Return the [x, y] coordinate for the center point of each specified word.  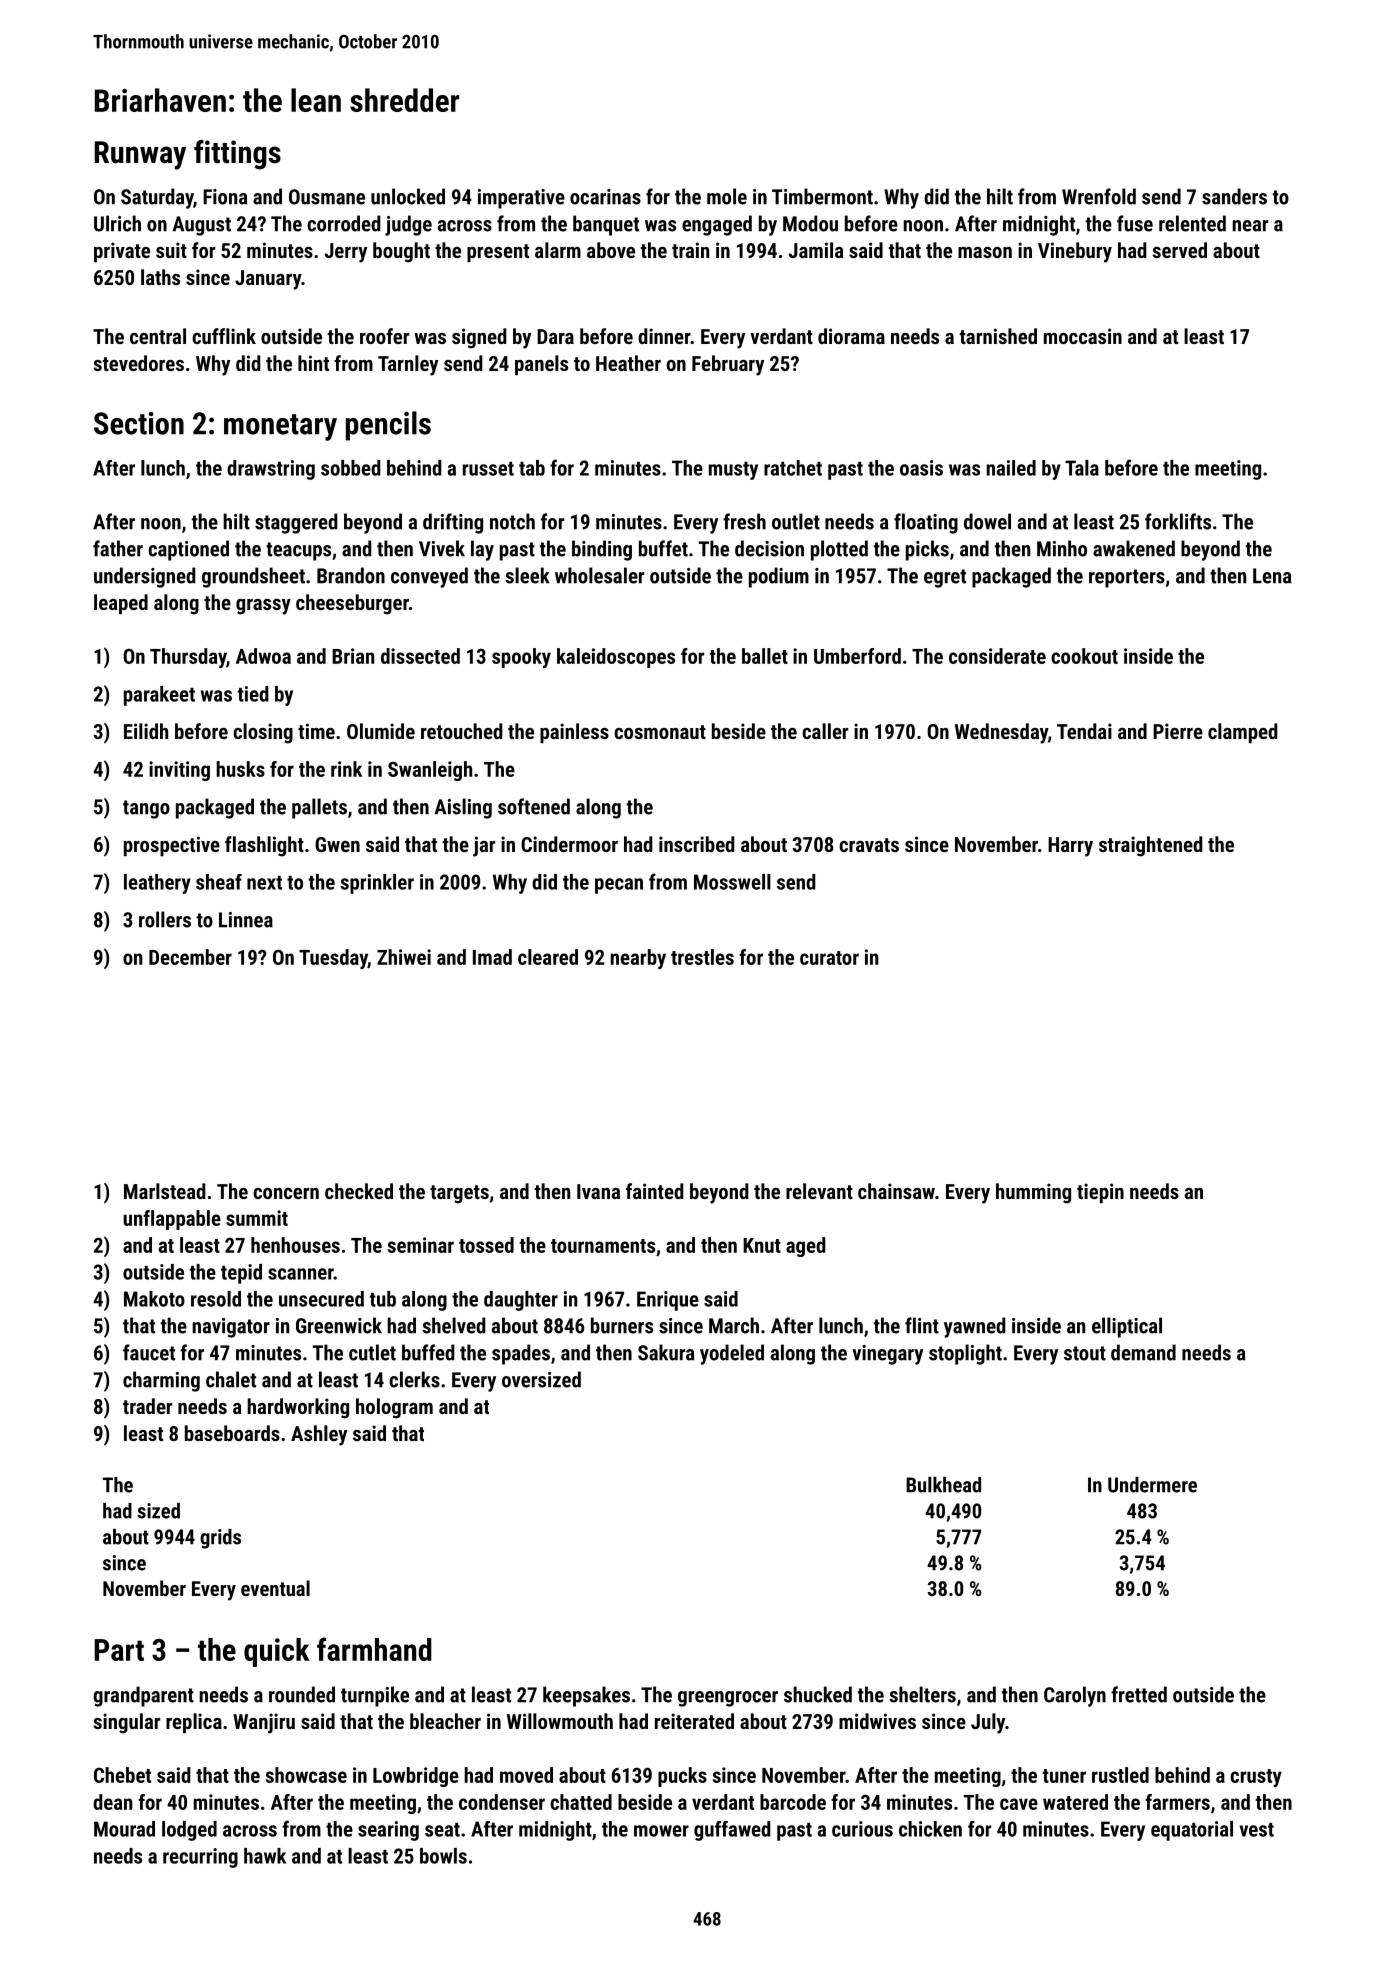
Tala [1082, 468]
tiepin [1100, 1193]
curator [829, 958]
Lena [1272, 576]
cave [1019, 1804]
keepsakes [586, 1696]
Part [119, 1650]
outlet [796, 521]
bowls [443, 1856]
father [118, 548]
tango [146, 809]
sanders [1234, 196]
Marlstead [165, 1191]
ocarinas [605, 197]
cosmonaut [660, 732]
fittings [237, 155]
